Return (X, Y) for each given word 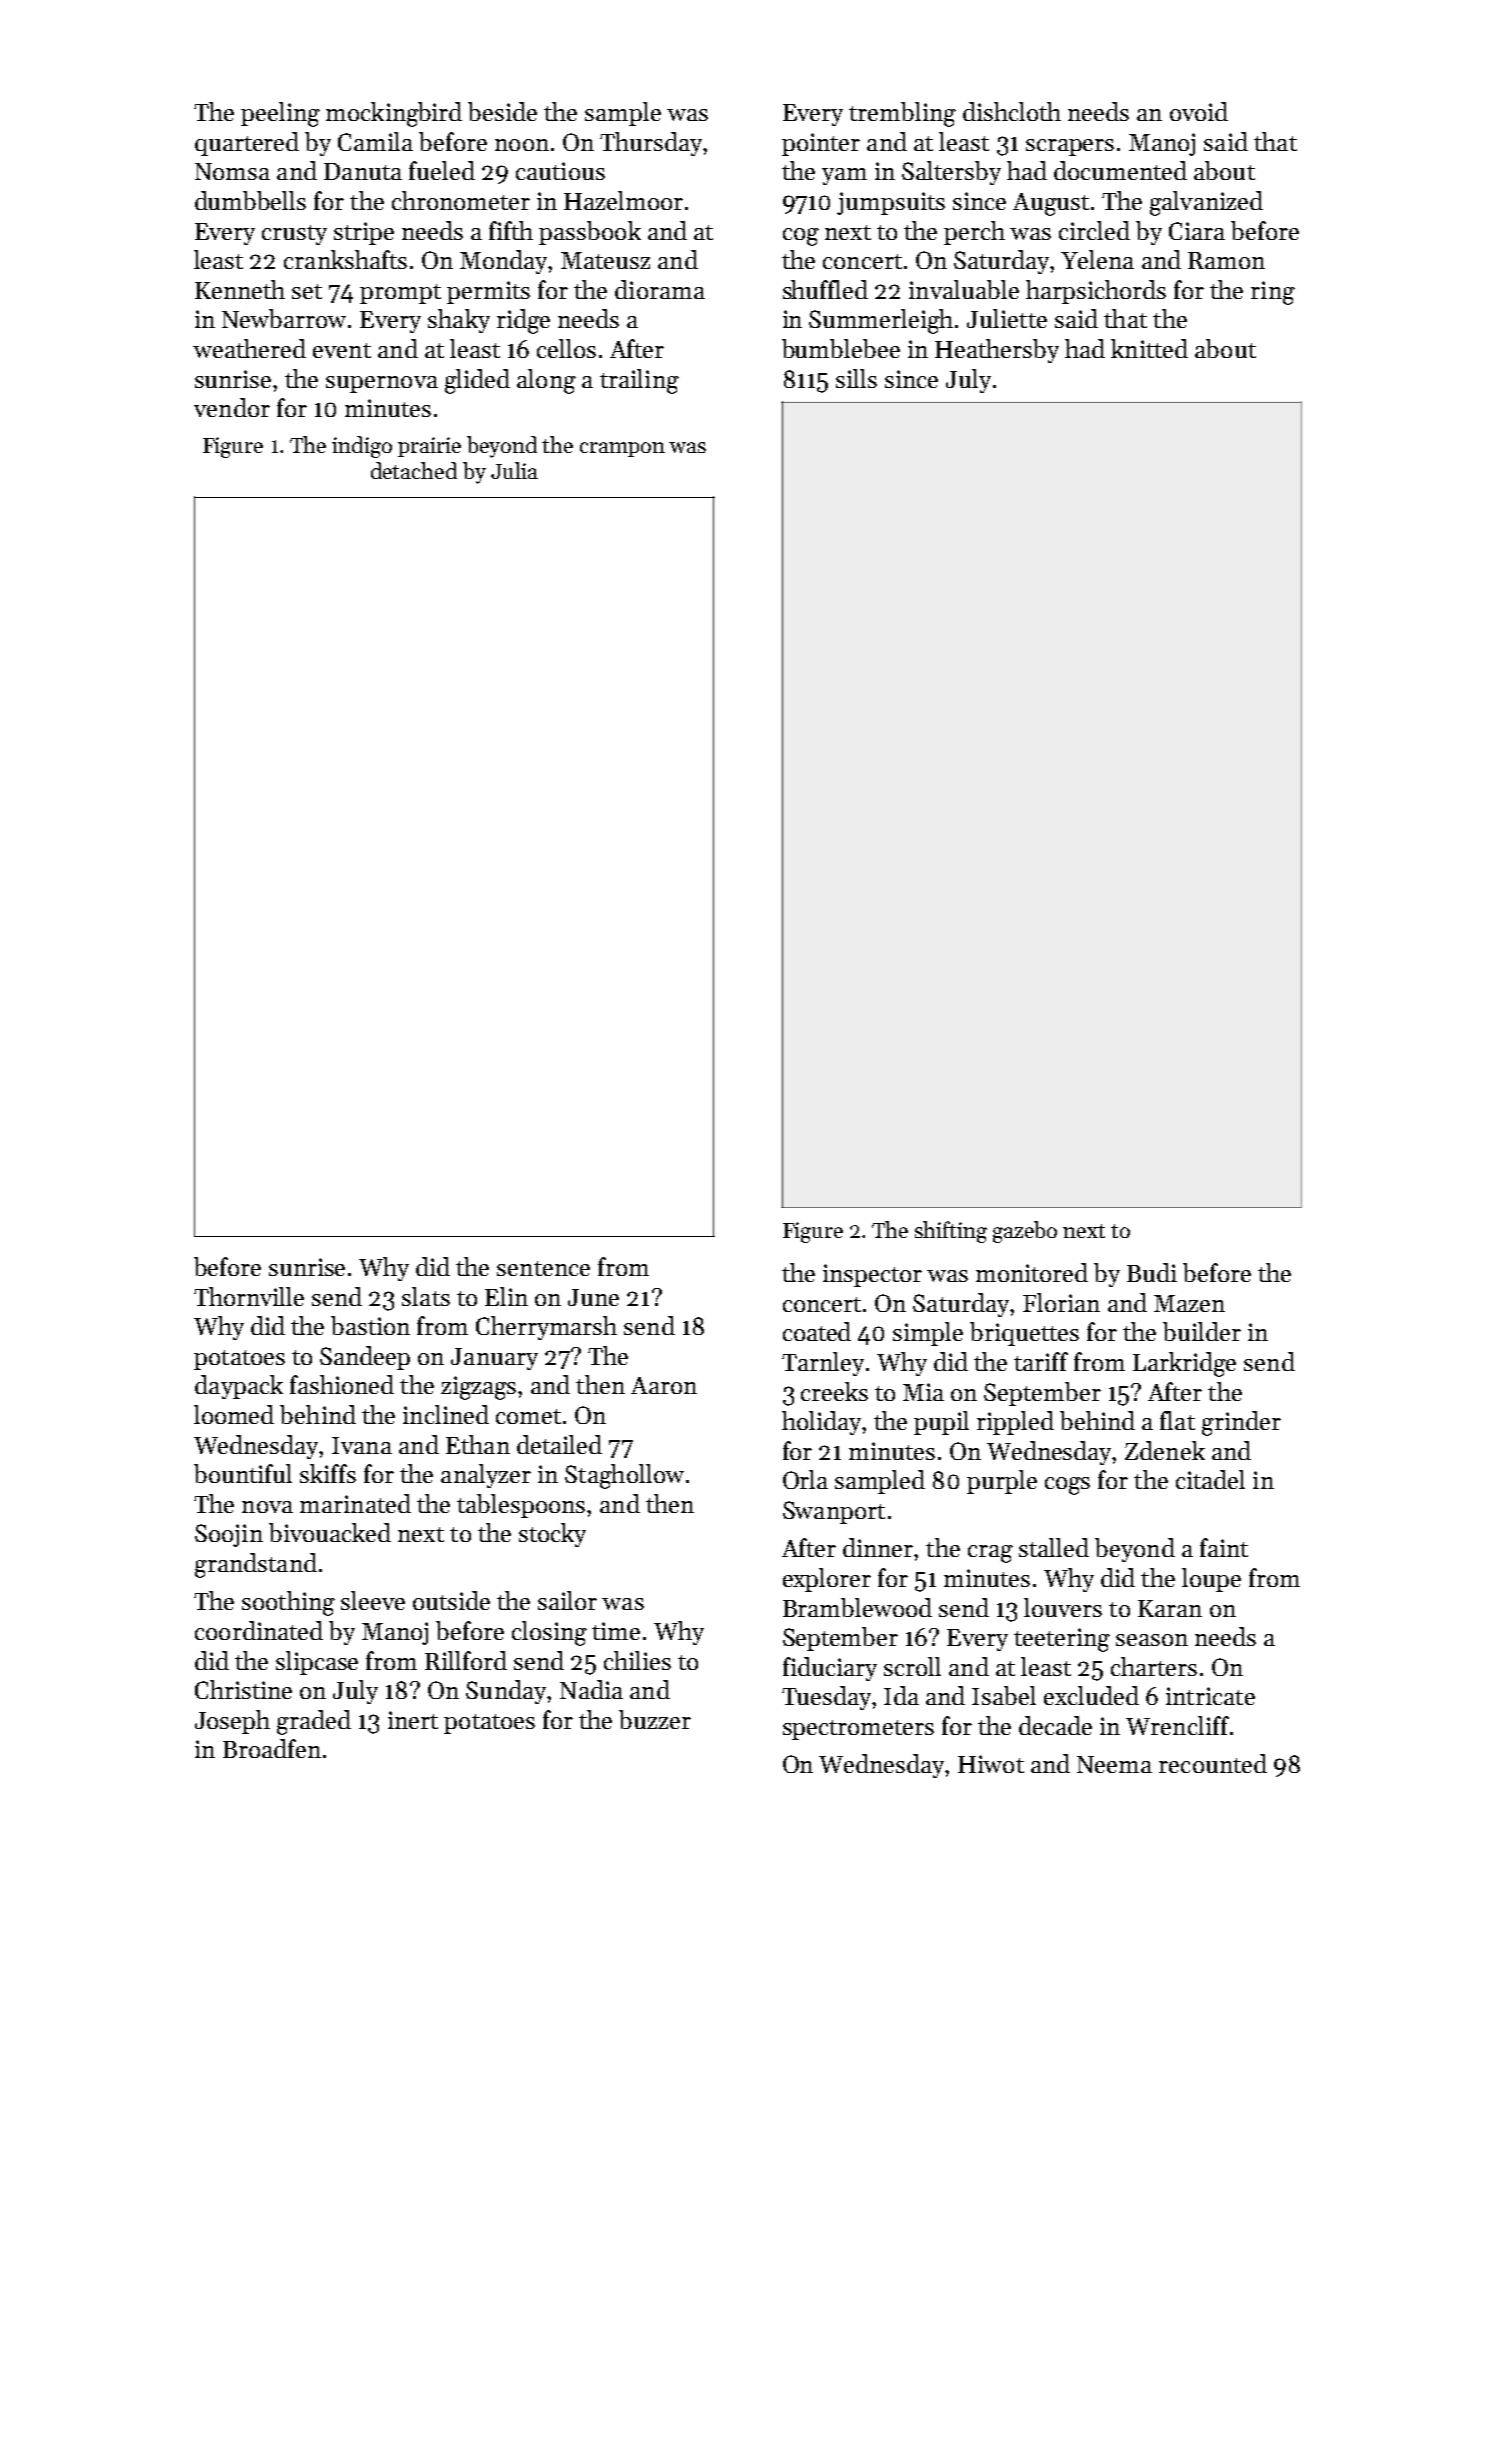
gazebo (1025, 1232)
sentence (543, 1268)
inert (413, 1720)
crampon (622, 449)
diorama (660, 289)
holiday (821, 1423)
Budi (1152, 1272)
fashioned (342, 1384)
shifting (951, 1232)
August (1051, 204)
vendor (232, 407)
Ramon (1226, 260)
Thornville (249, 1296)
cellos (566, 348)
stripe (364, 233)
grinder (1241, 1423)
